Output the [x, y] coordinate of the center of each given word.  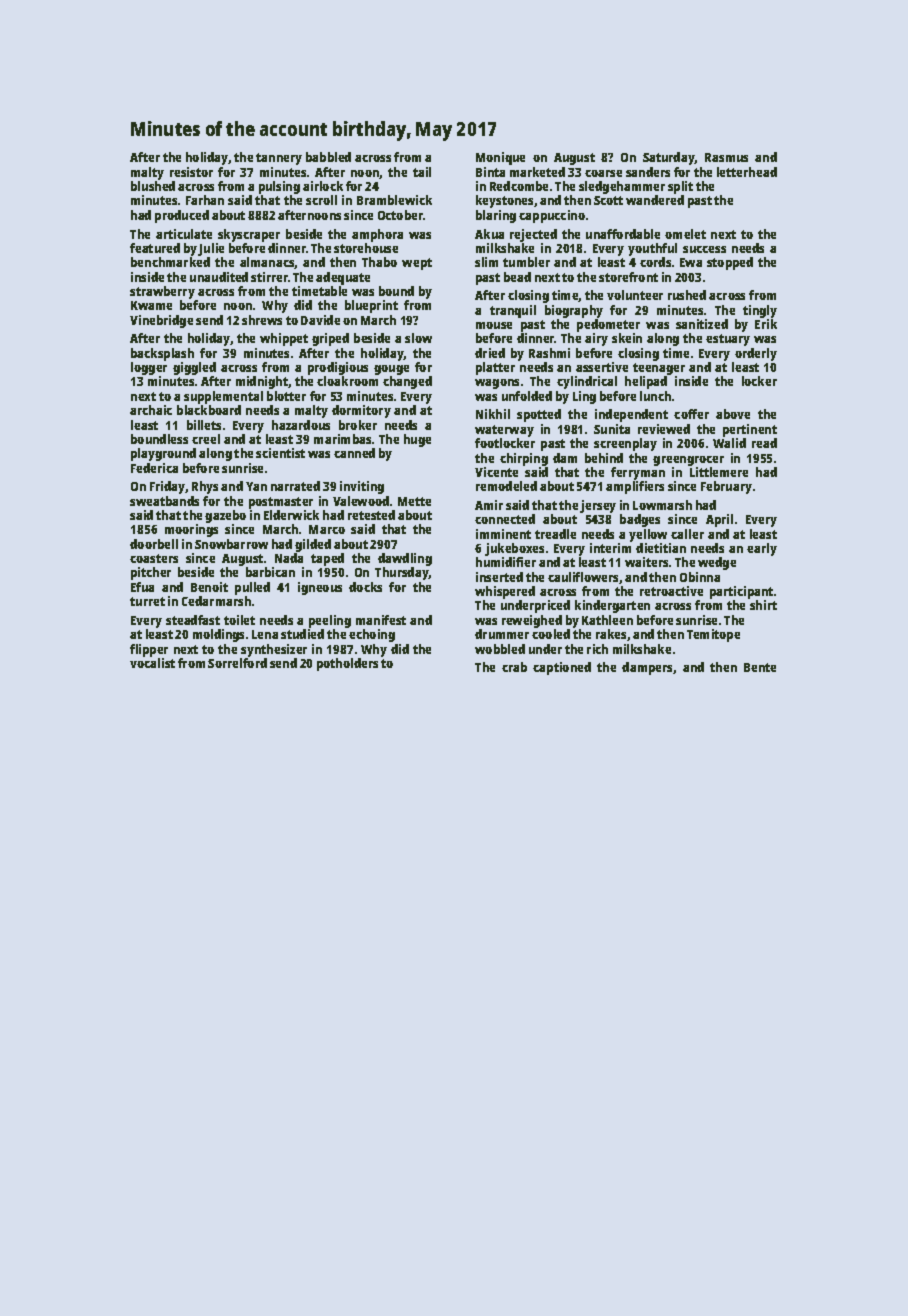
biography [574, 311]
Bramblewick [394, 200]
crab [514, 667]
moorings [191, 530]
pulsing [279, 187]
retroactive [671, 591]
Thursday [402, 573]
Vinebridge [161, 321]
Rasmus [726, 157]
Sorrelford [237, 663]
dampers [647, 668]
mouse [494, 325]
